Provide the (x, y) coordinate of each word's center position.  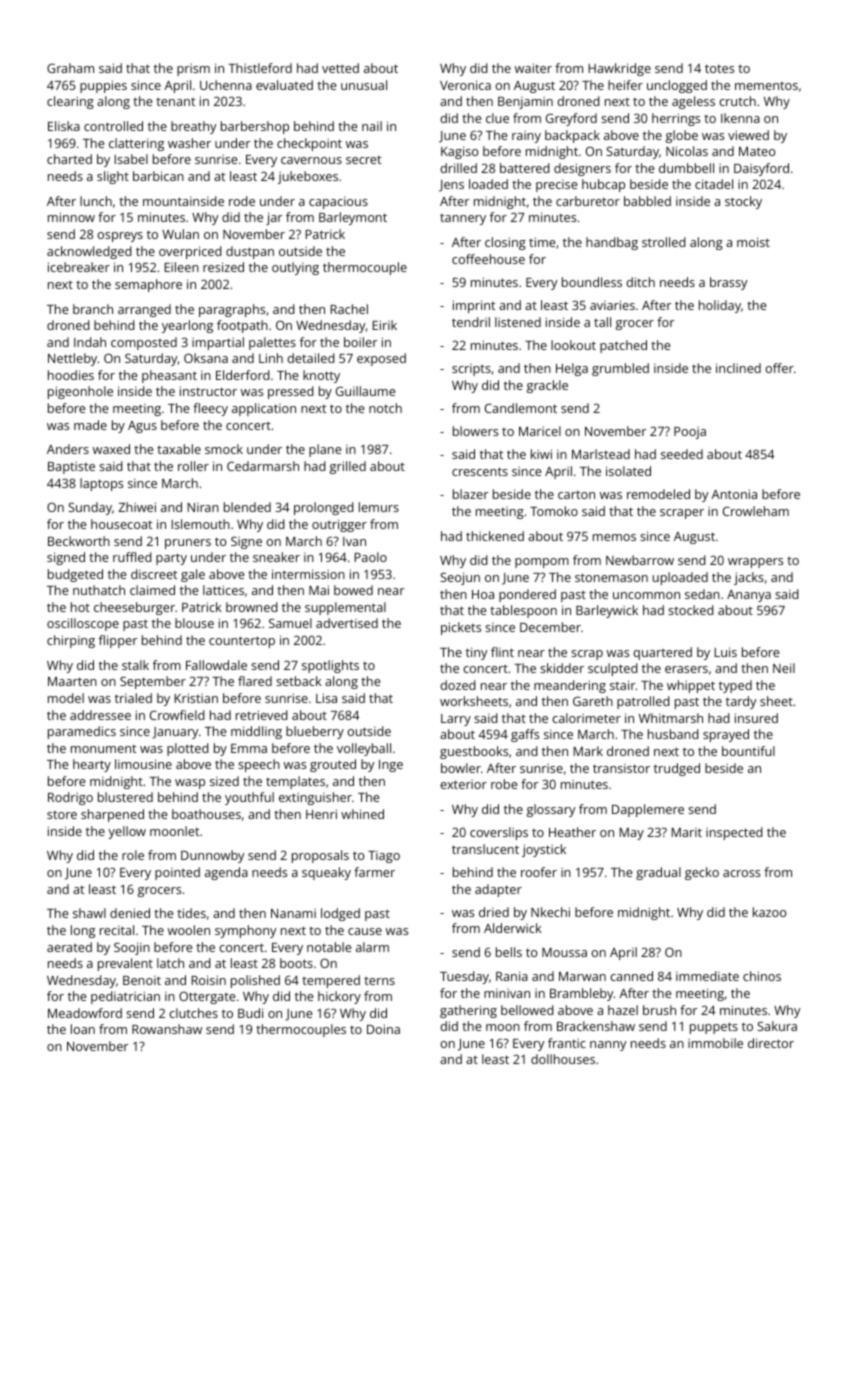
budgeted (75, 575)
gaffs (525, 735)
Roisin (208, 980)
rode (242, 201)
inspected (734, 833)
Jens (451, 186)
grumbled (620, 369)
